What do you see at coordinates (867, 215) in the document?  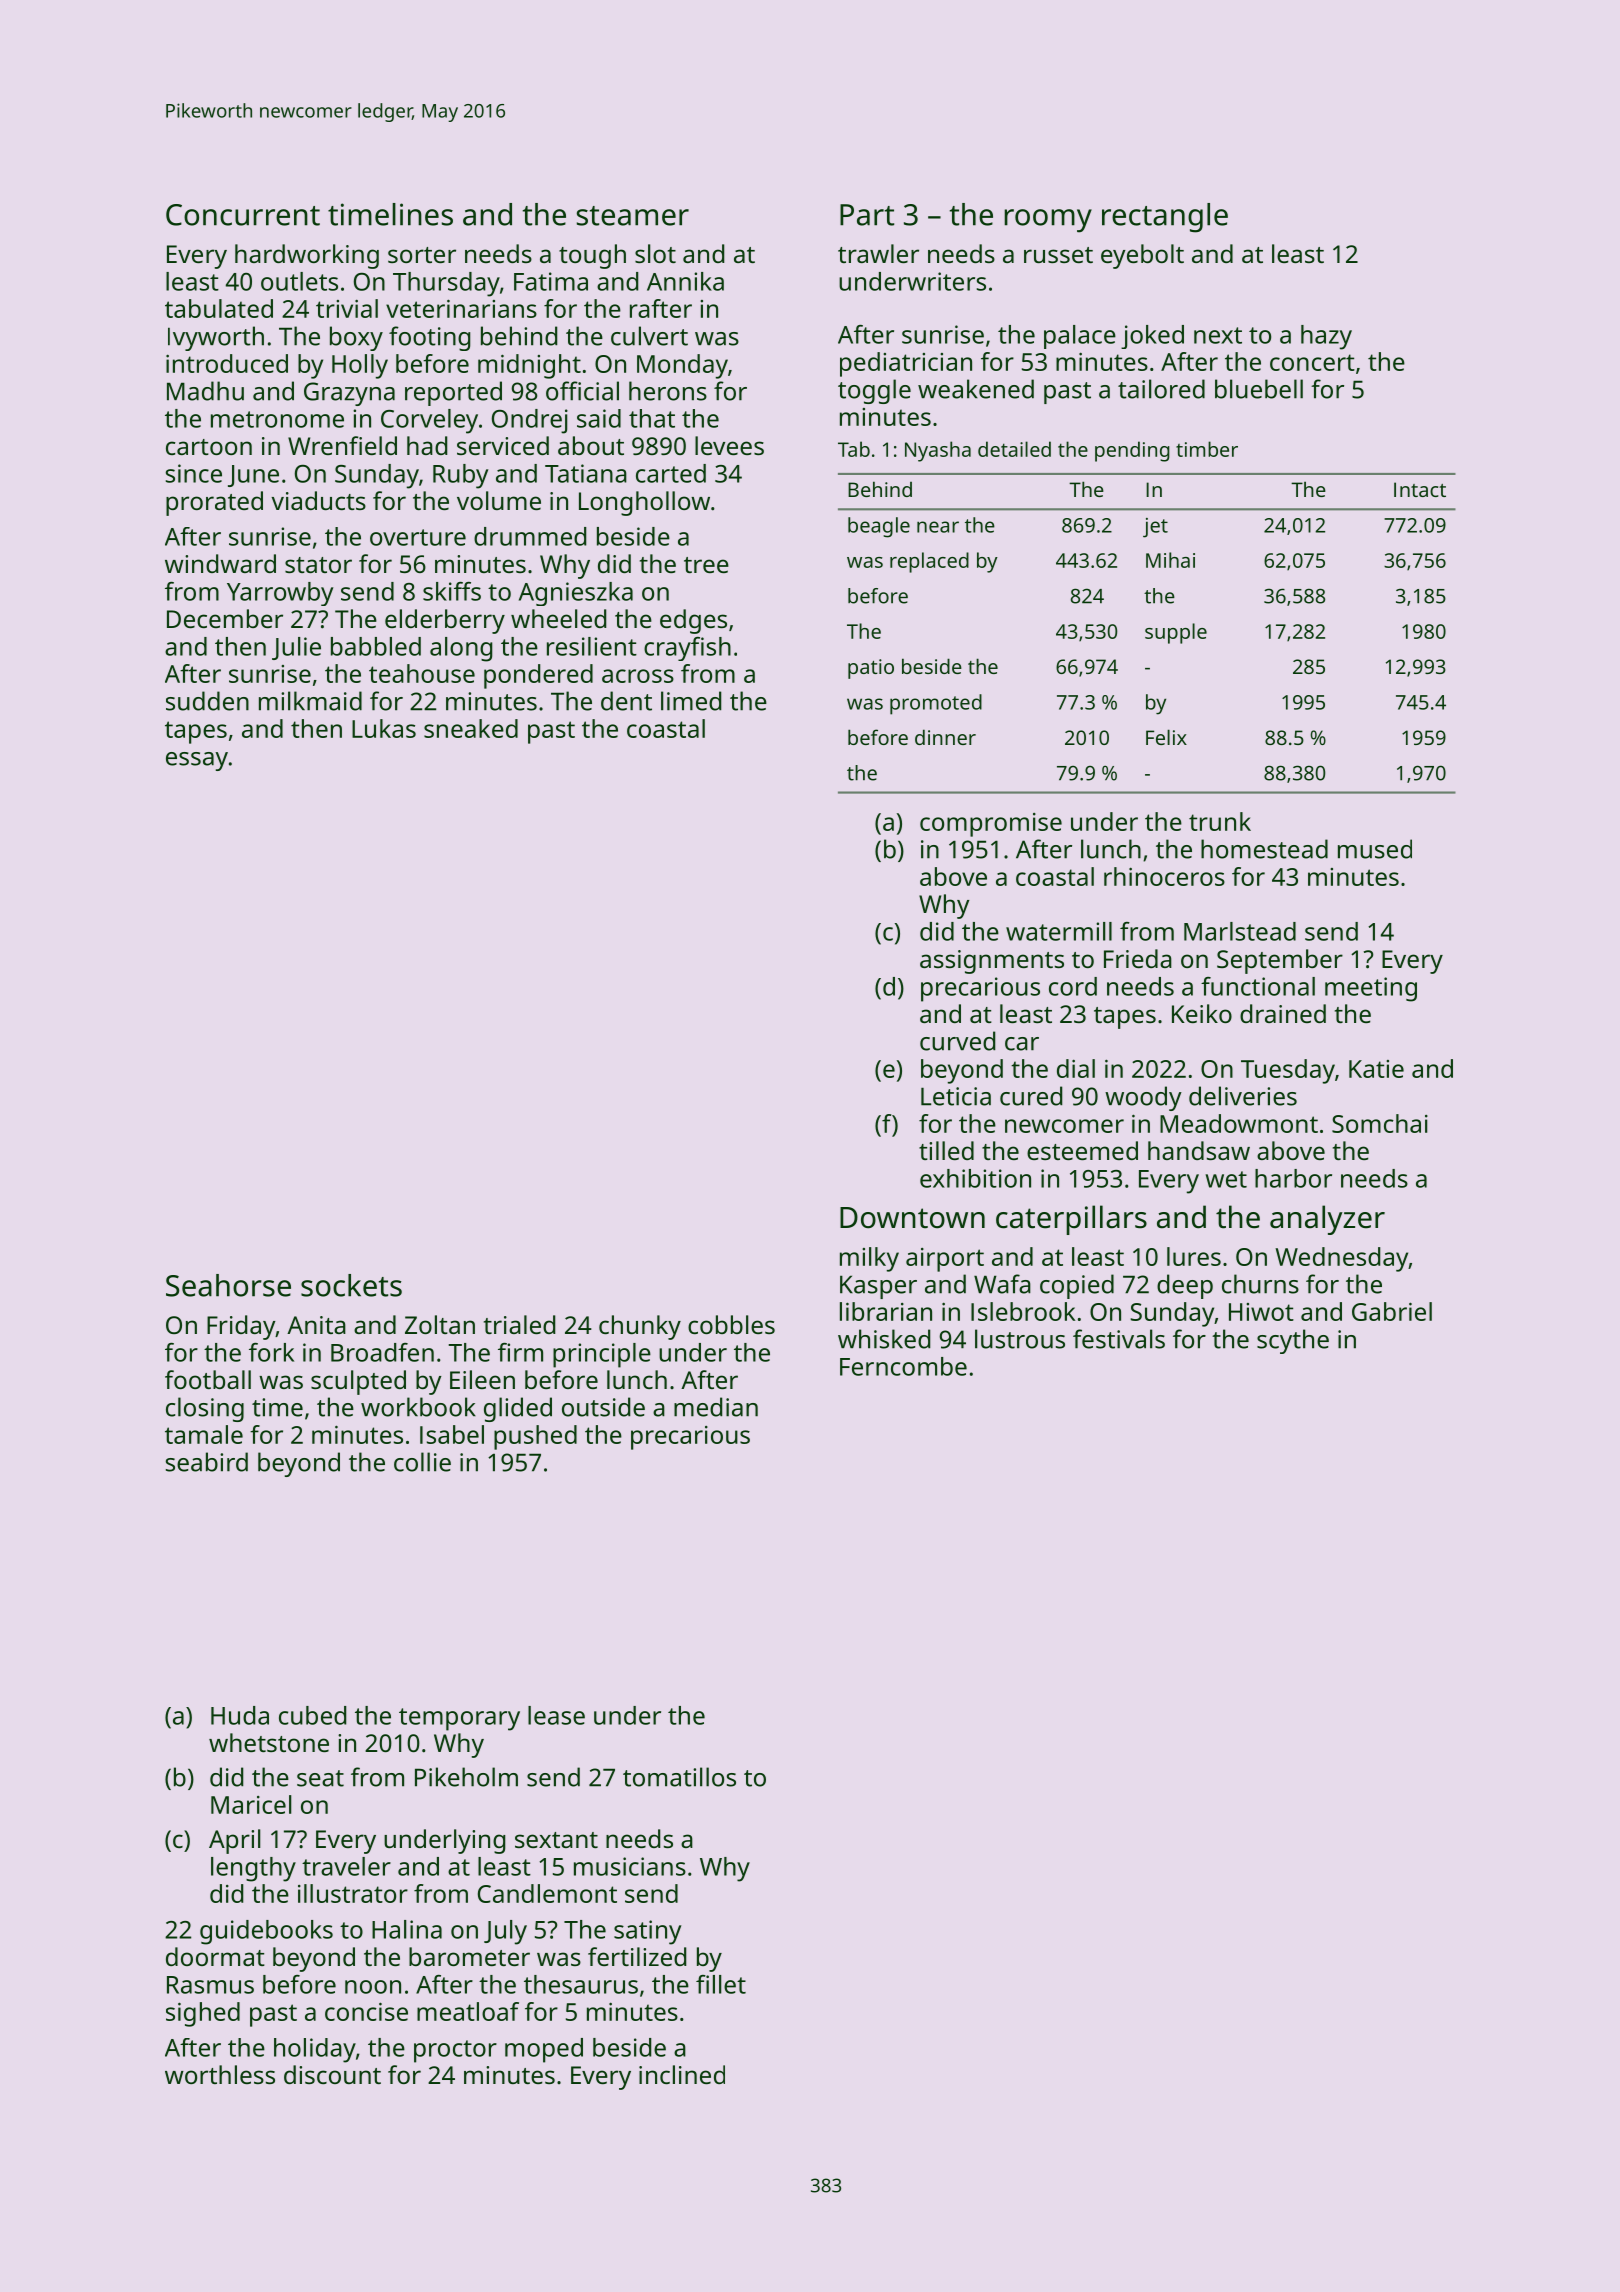 I see `Part` at bounding box center [867, 215].
